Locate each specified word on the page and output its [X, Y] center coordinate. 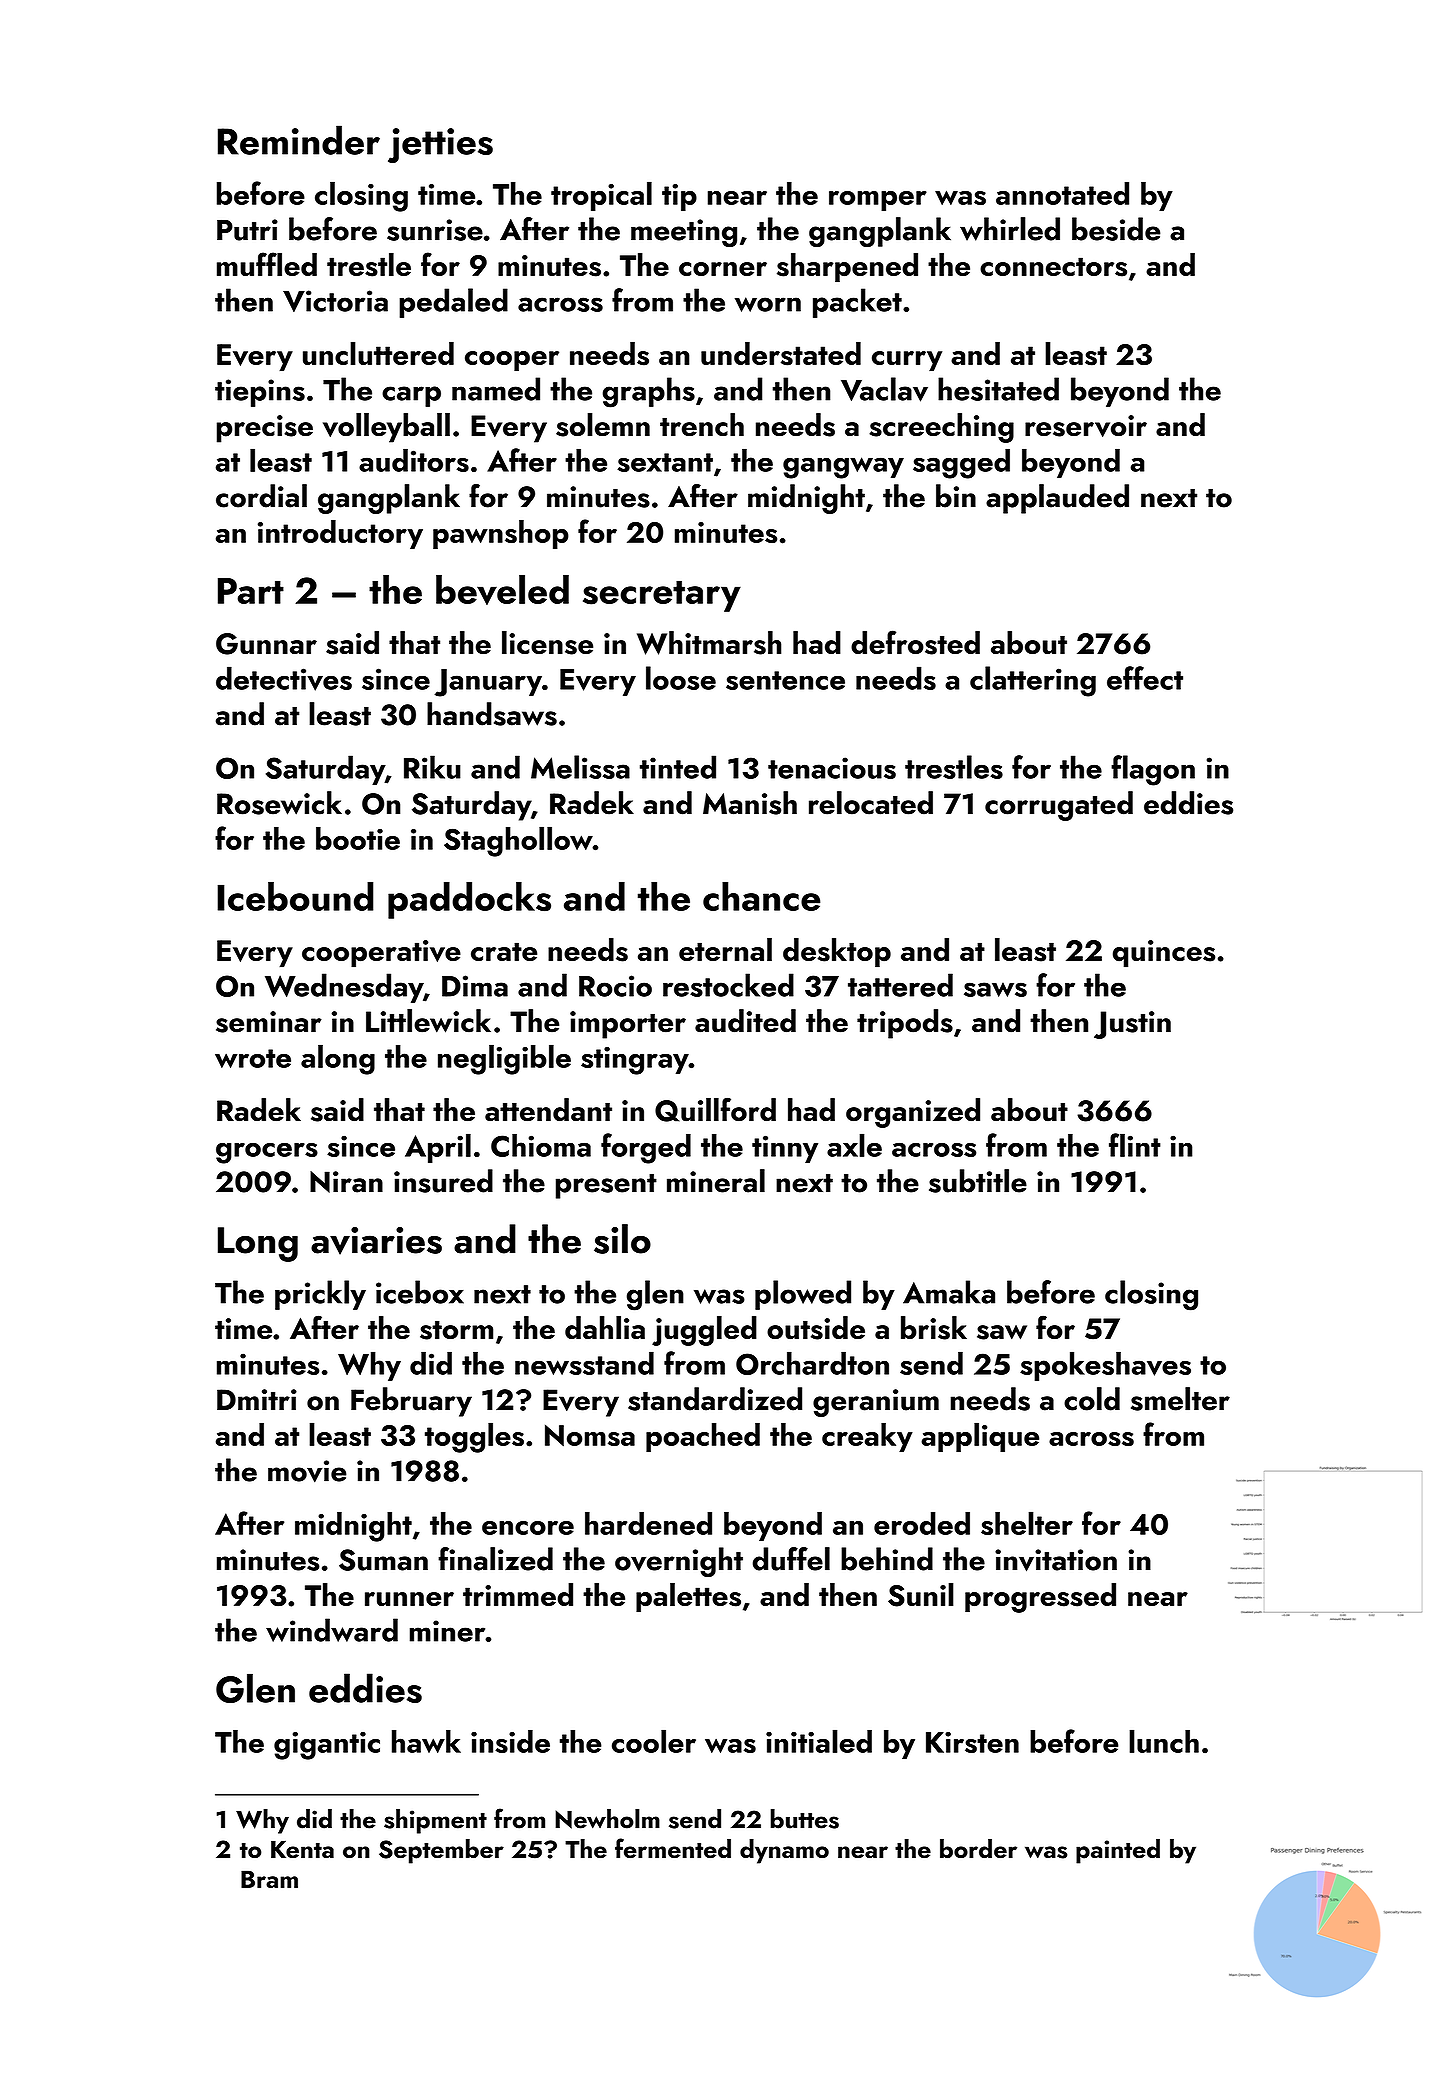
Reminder [299, 140]
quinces [1164, 954]
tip [679, 197]
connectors [1053, 267]
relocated [871, 803]
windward [332, 1630]
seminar [269, 1022]
